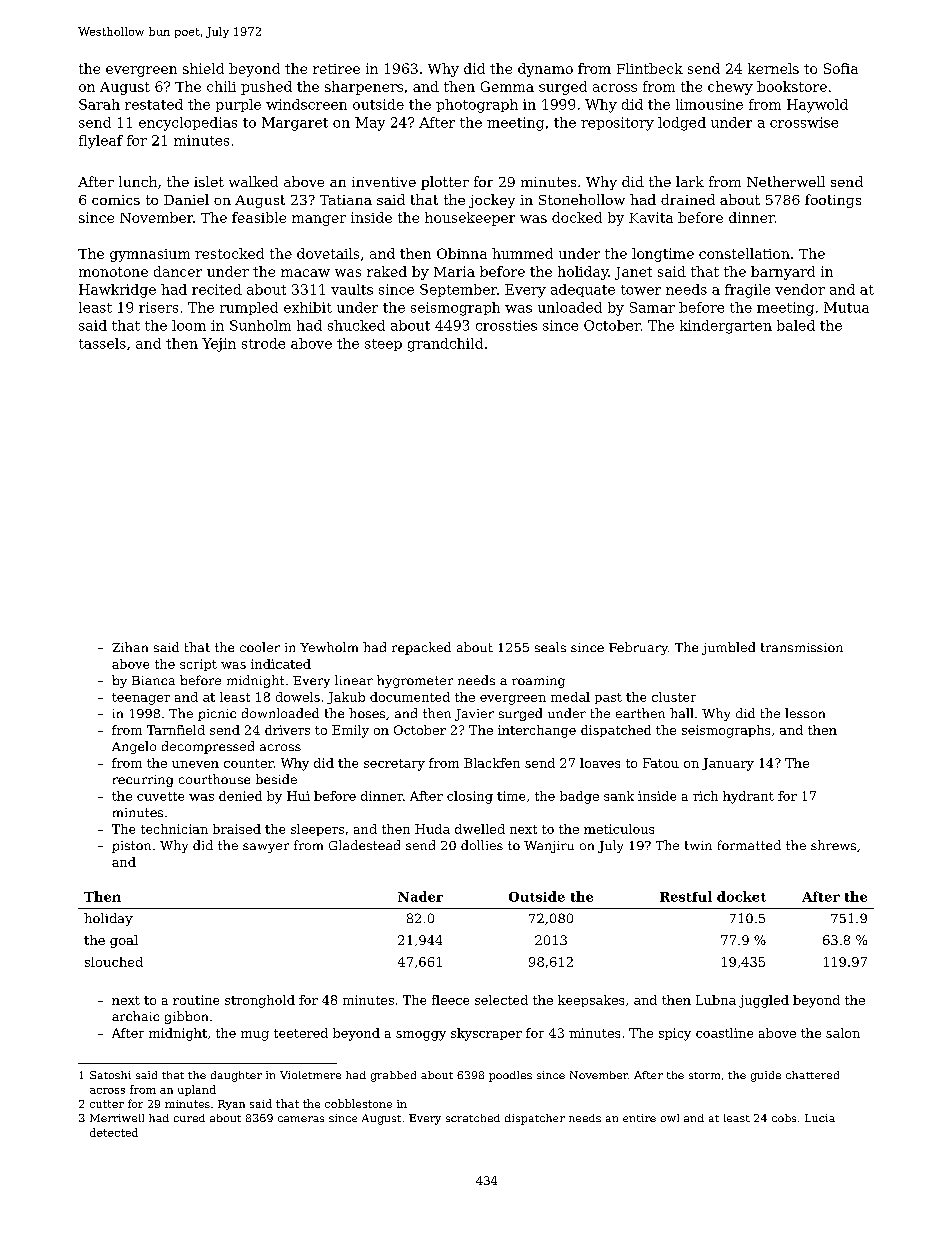  I want to click on inventive, so click(384, 182).
